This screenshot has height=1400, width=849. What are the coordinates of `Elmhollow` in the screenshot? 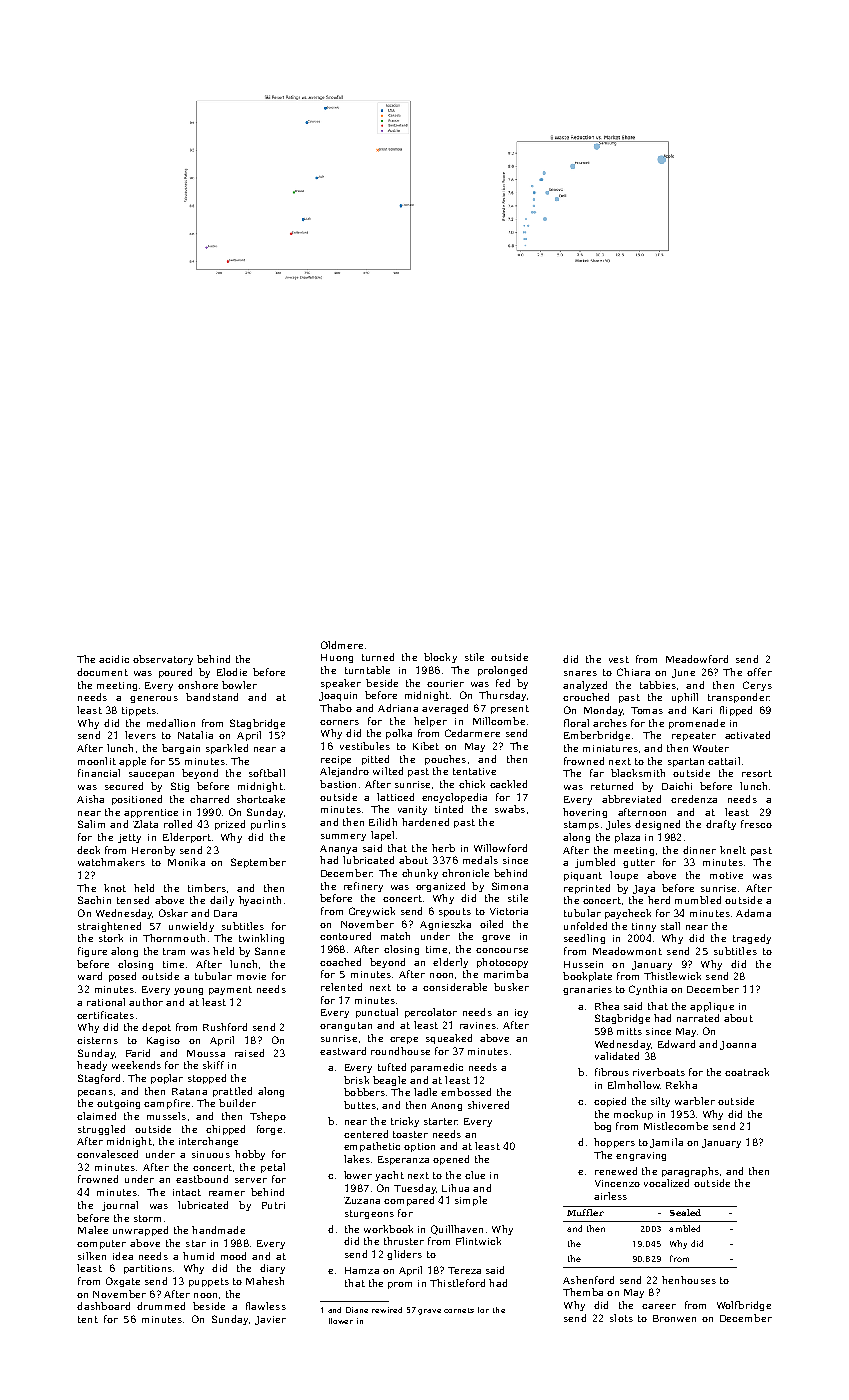 It's located at (634, 1085).
